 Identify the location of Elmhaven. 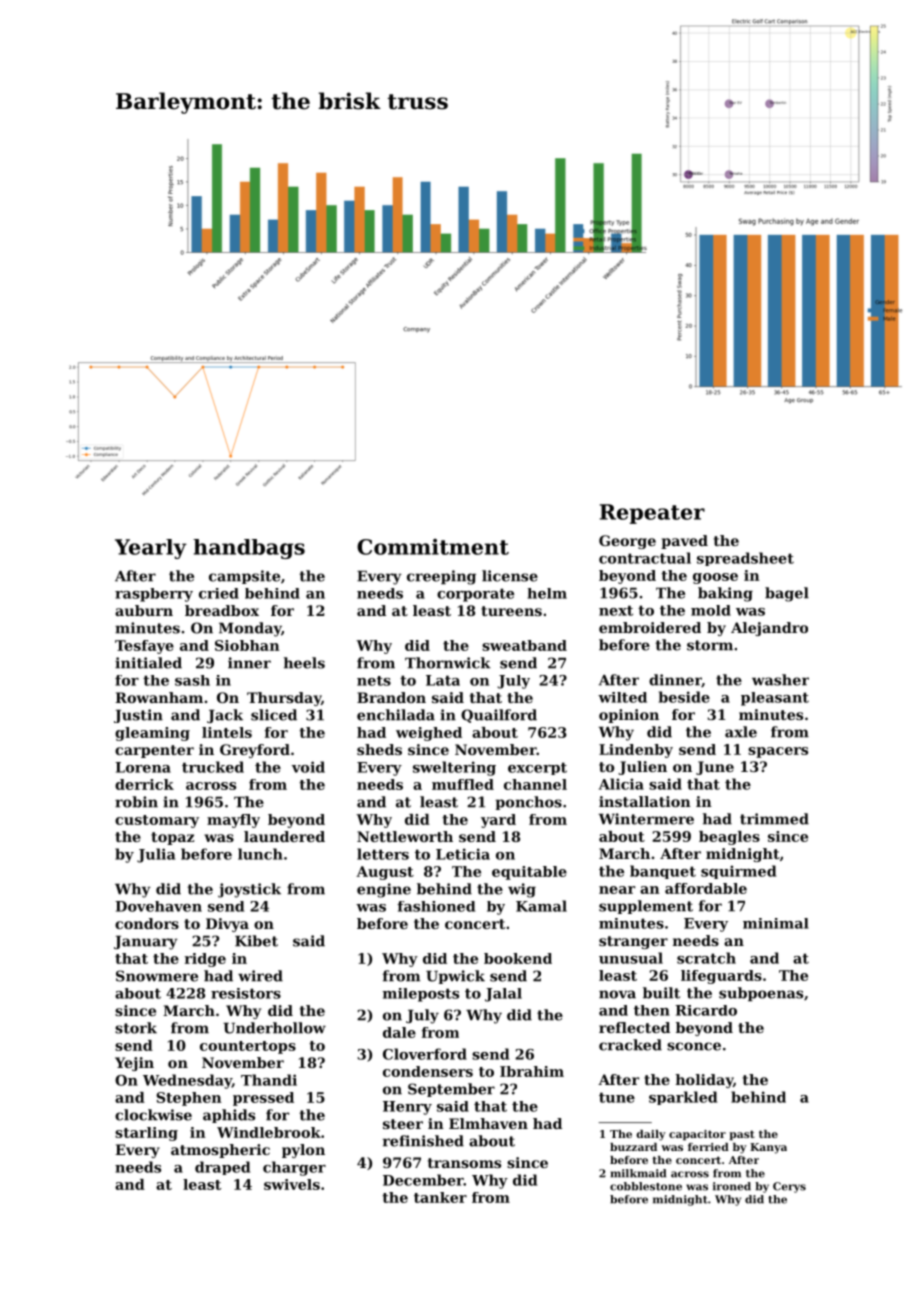
(488, 1123).
